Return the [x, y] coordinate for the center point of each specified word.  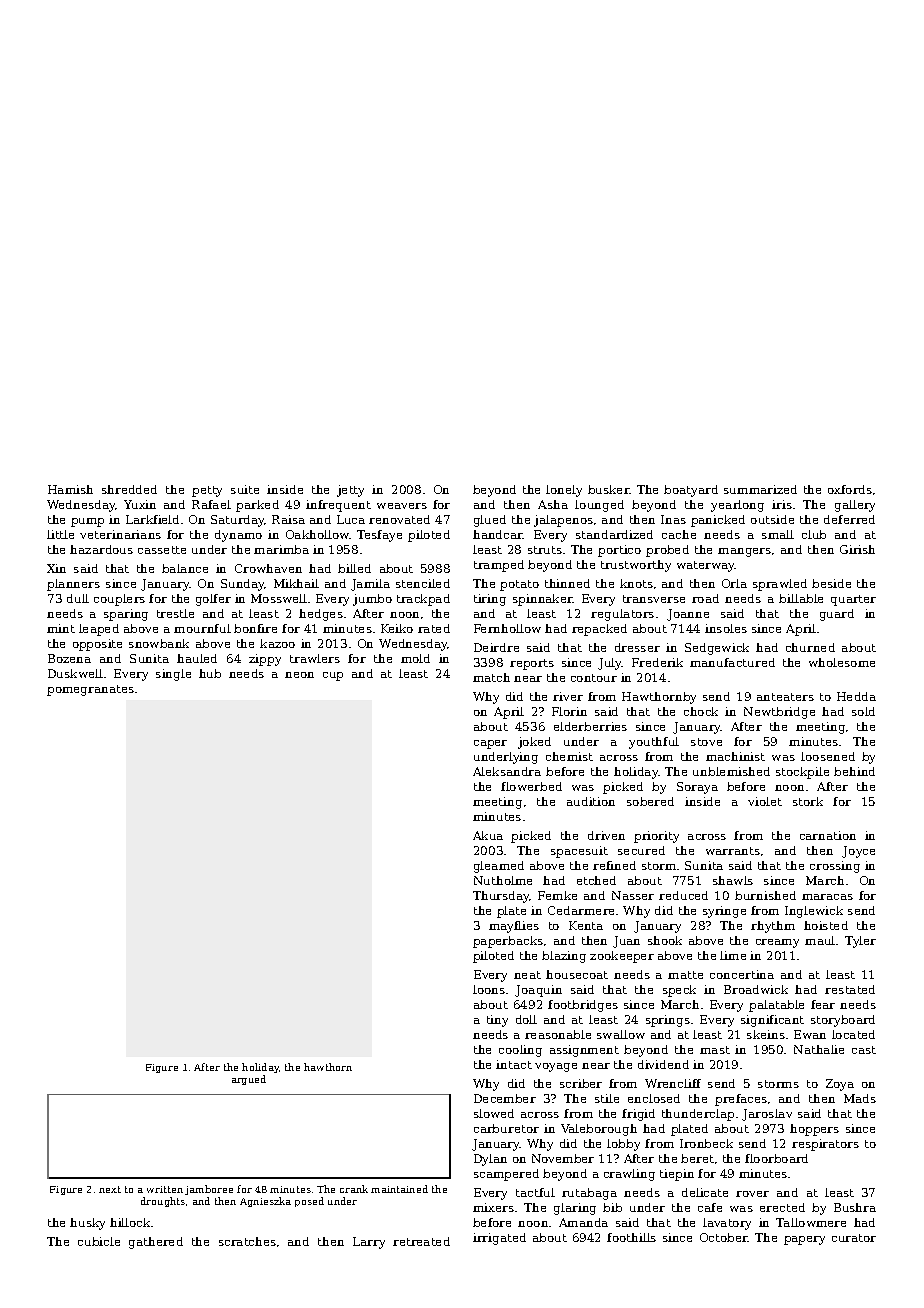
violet [765, 801]
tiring [490, 600]
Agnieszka [265, 1202]
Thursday [501, 897]
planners [73, 585]
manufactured [732, 662]
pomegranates [90, 690]
